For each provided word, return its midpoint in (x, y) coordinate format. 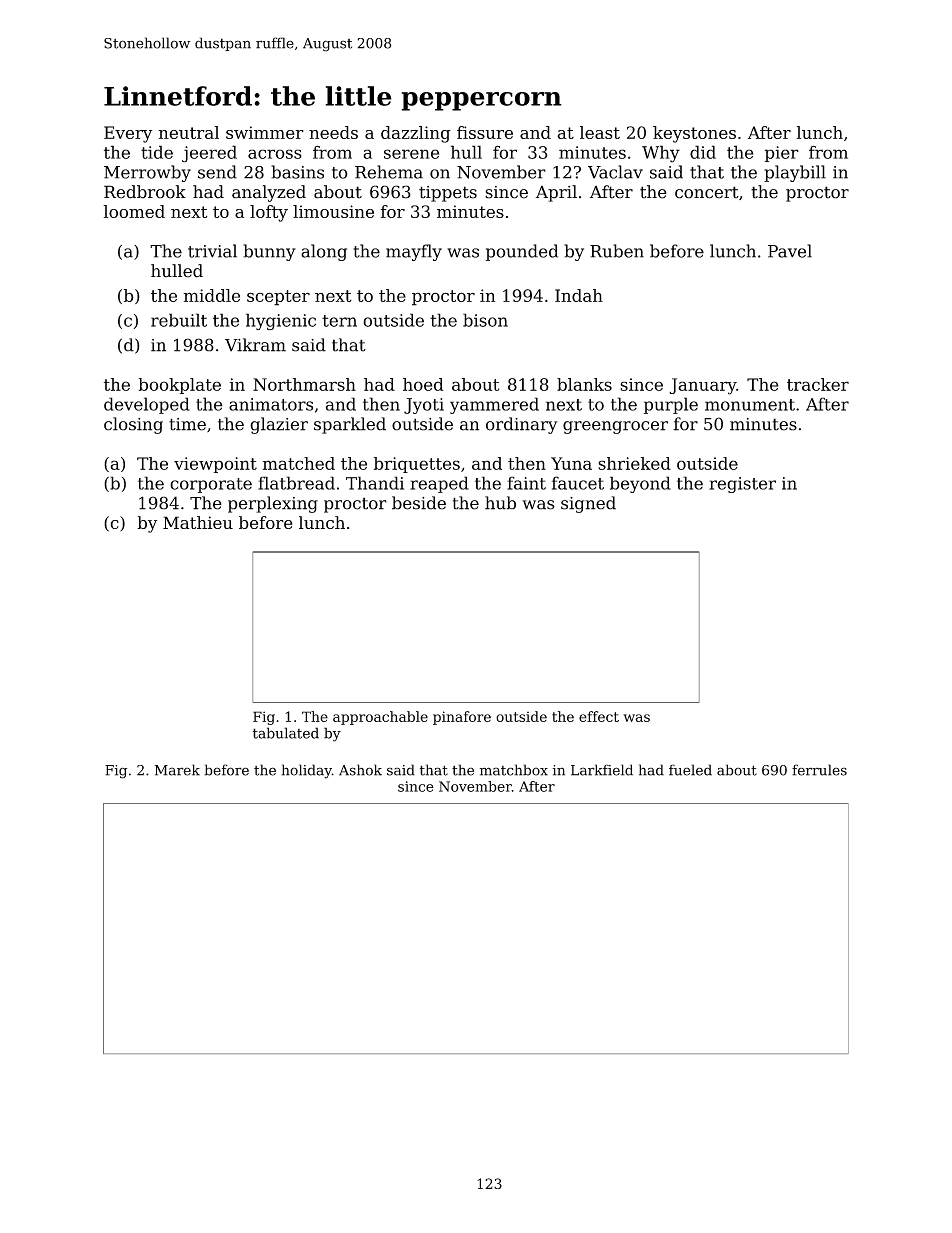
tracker (818, 384)
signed (588, 504)
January (702, 386)
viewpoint (215, 465)
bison (485, 320)
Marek (177, 770)
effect (599, 716)
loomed (134, 211)
